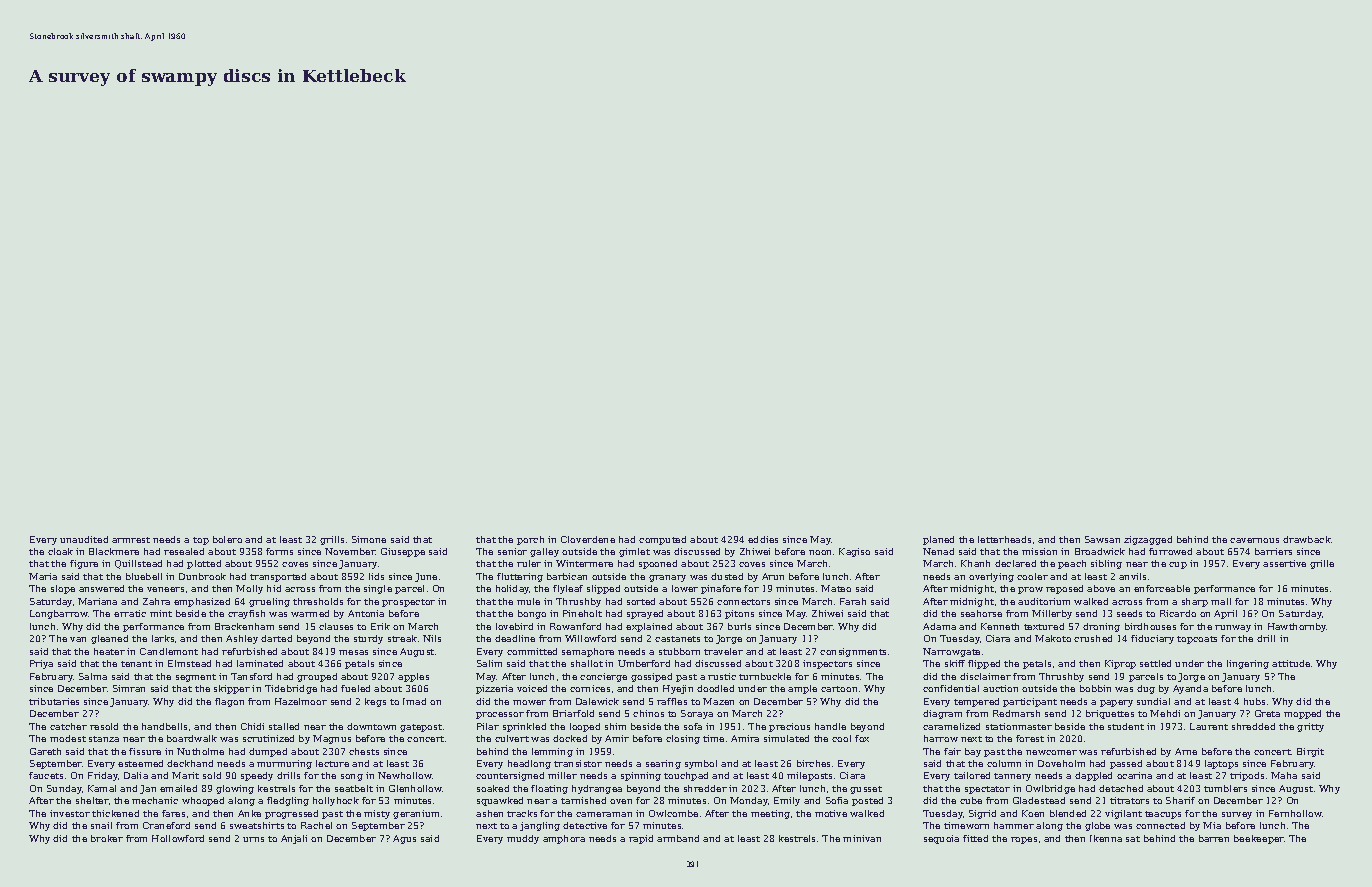  I want to click on globe, so click(1097, 826).
